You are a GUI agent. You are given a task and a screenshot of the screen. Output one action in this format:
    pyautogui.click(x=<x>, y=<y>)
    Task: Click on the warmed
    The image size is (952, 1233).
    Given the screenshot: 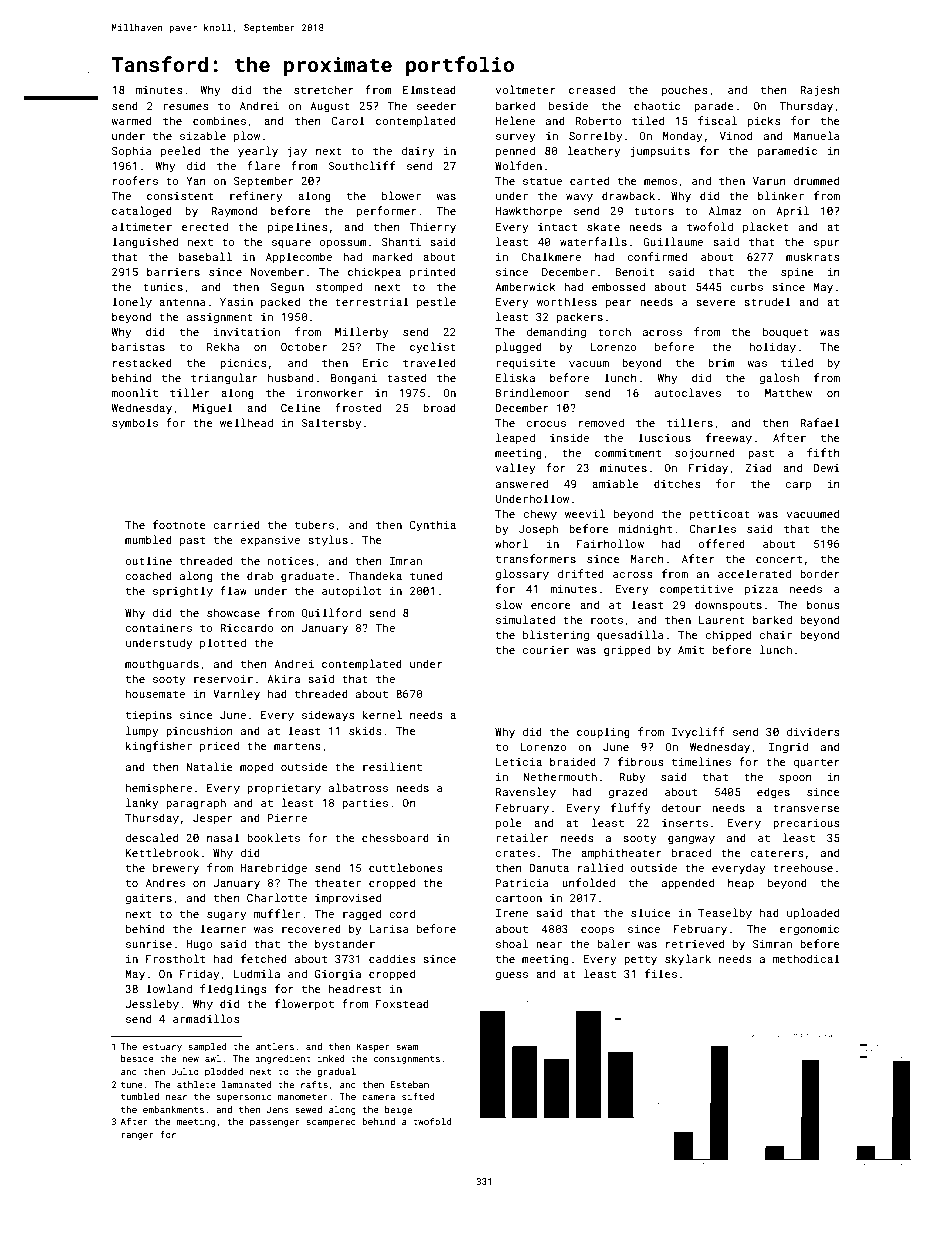 What is the action you would take?
    pyautogui.click(x=131, y=120)
